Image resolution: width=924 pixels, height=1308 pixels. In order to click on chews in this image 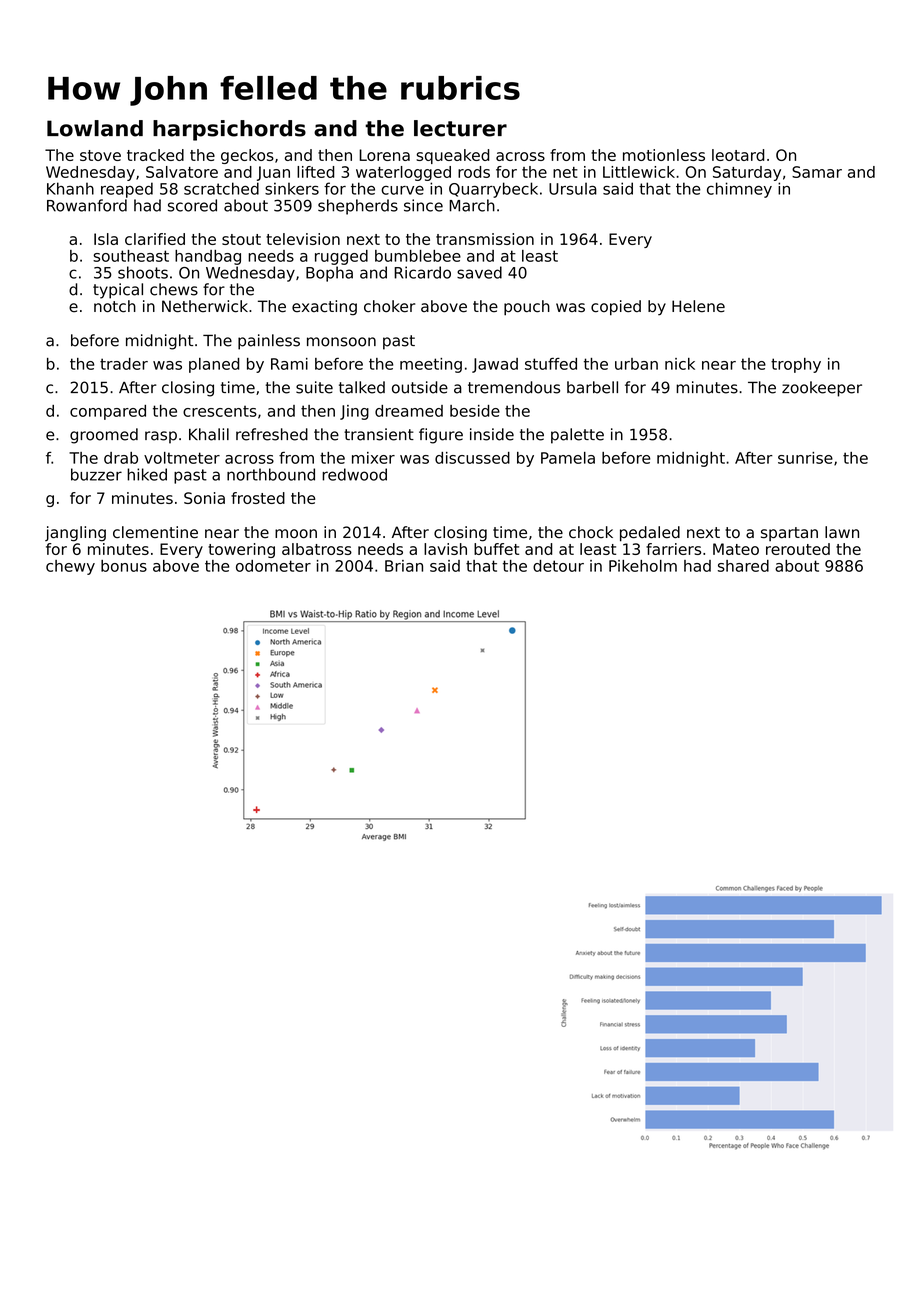, I will do `click(174, 289)`.
